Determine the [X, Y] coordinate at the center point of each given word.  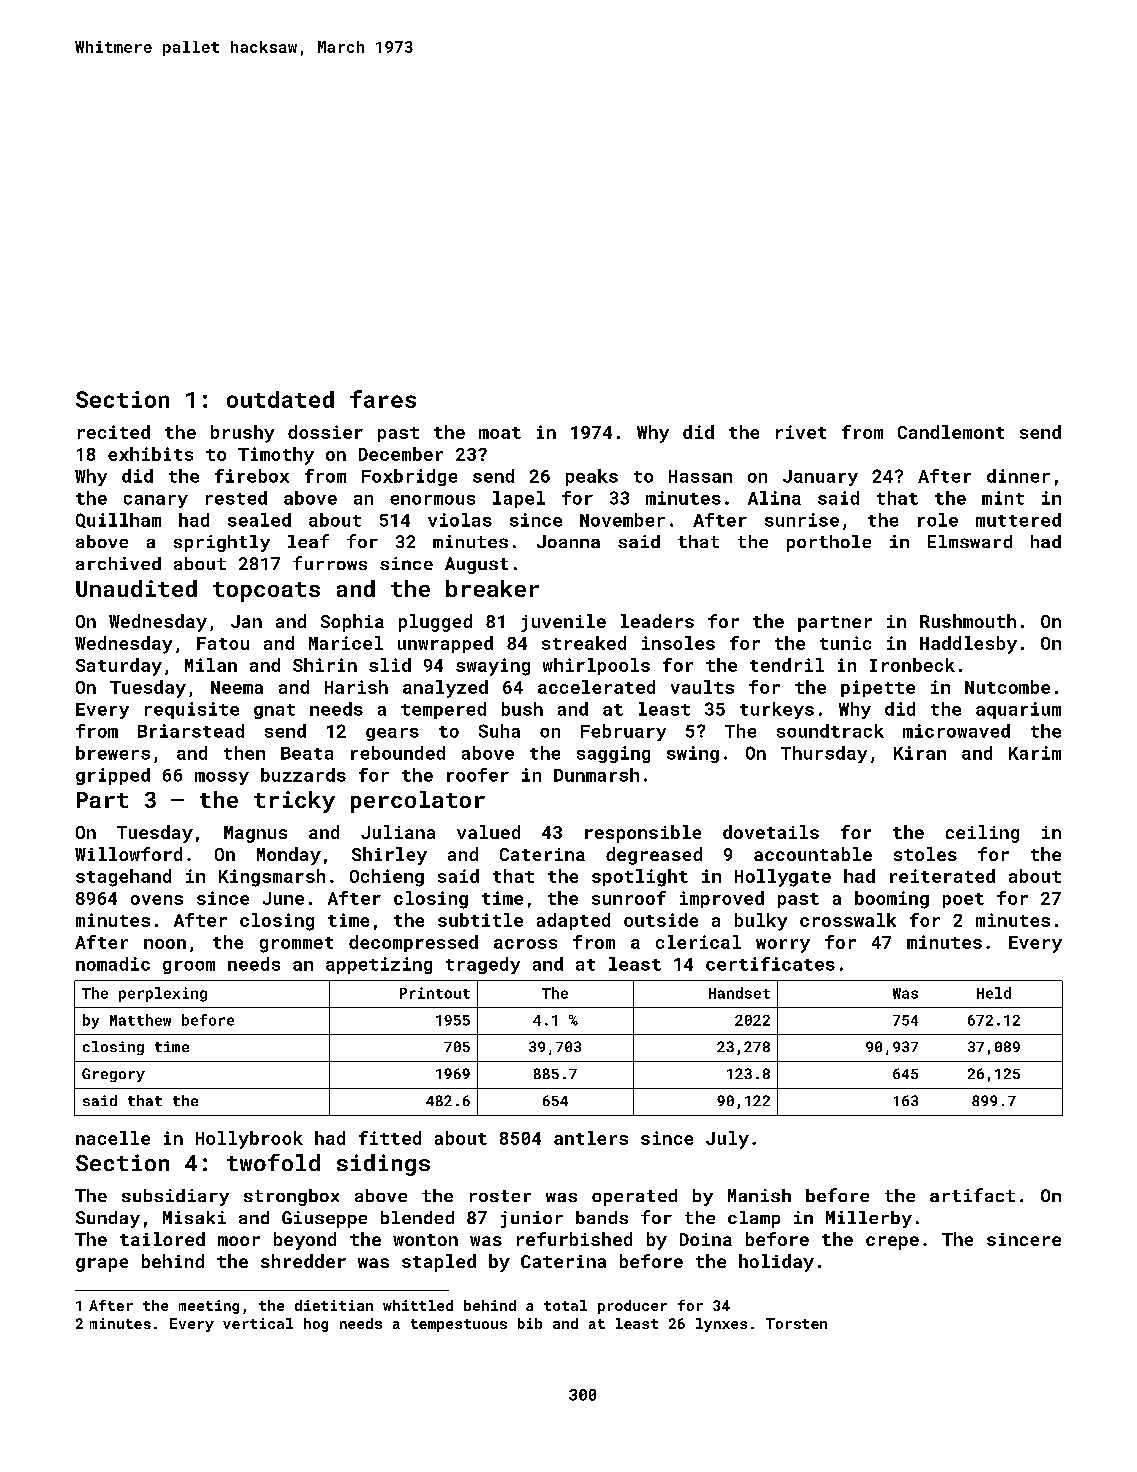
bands [602, 1217]
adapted [573, 921]
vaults [702, 687]
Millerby [869, 1219]
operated [634, 1197]
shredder [303, 1261]
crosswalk [848, 920]
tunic [845, 643]
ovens [157, 900]
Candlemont [951, 432]
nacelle [113, 1138]
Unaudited [136, 588]
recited [114, 432]
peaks [592, 477]
